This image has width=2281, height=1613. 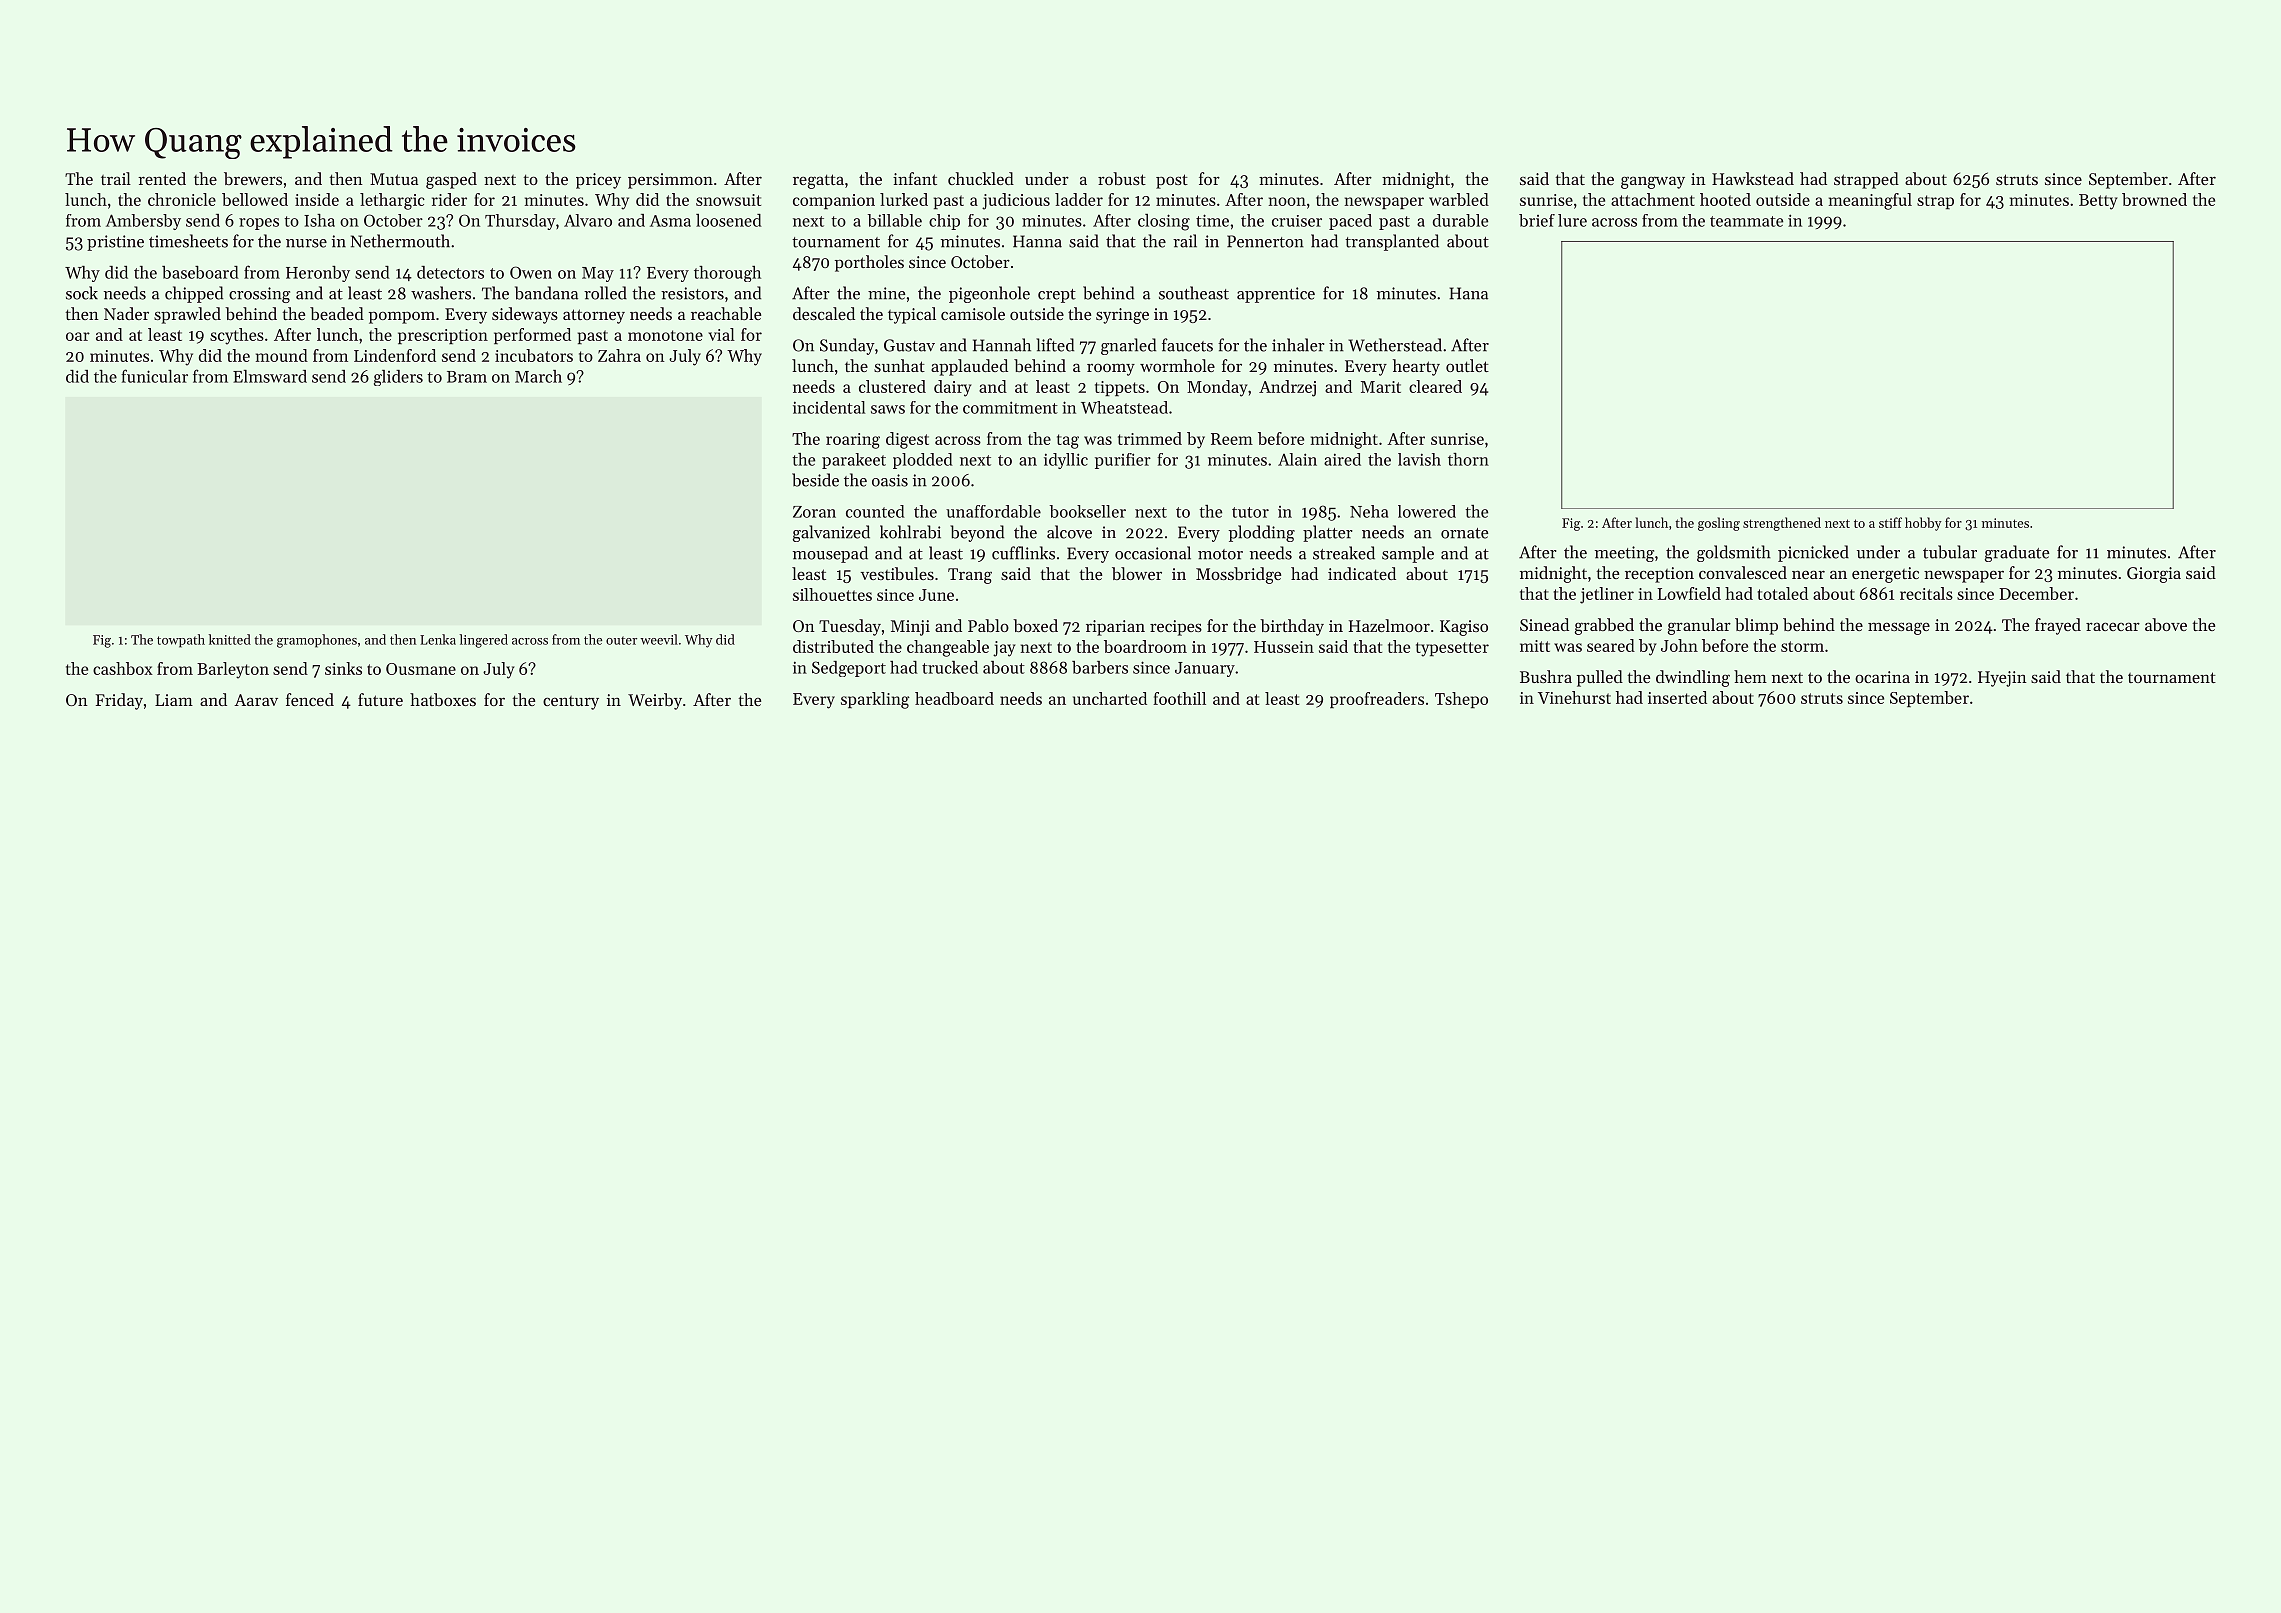 What do you see at coordinates (814, 512) in the image?
I see `Zoran` at bounding box center [814, 512].
